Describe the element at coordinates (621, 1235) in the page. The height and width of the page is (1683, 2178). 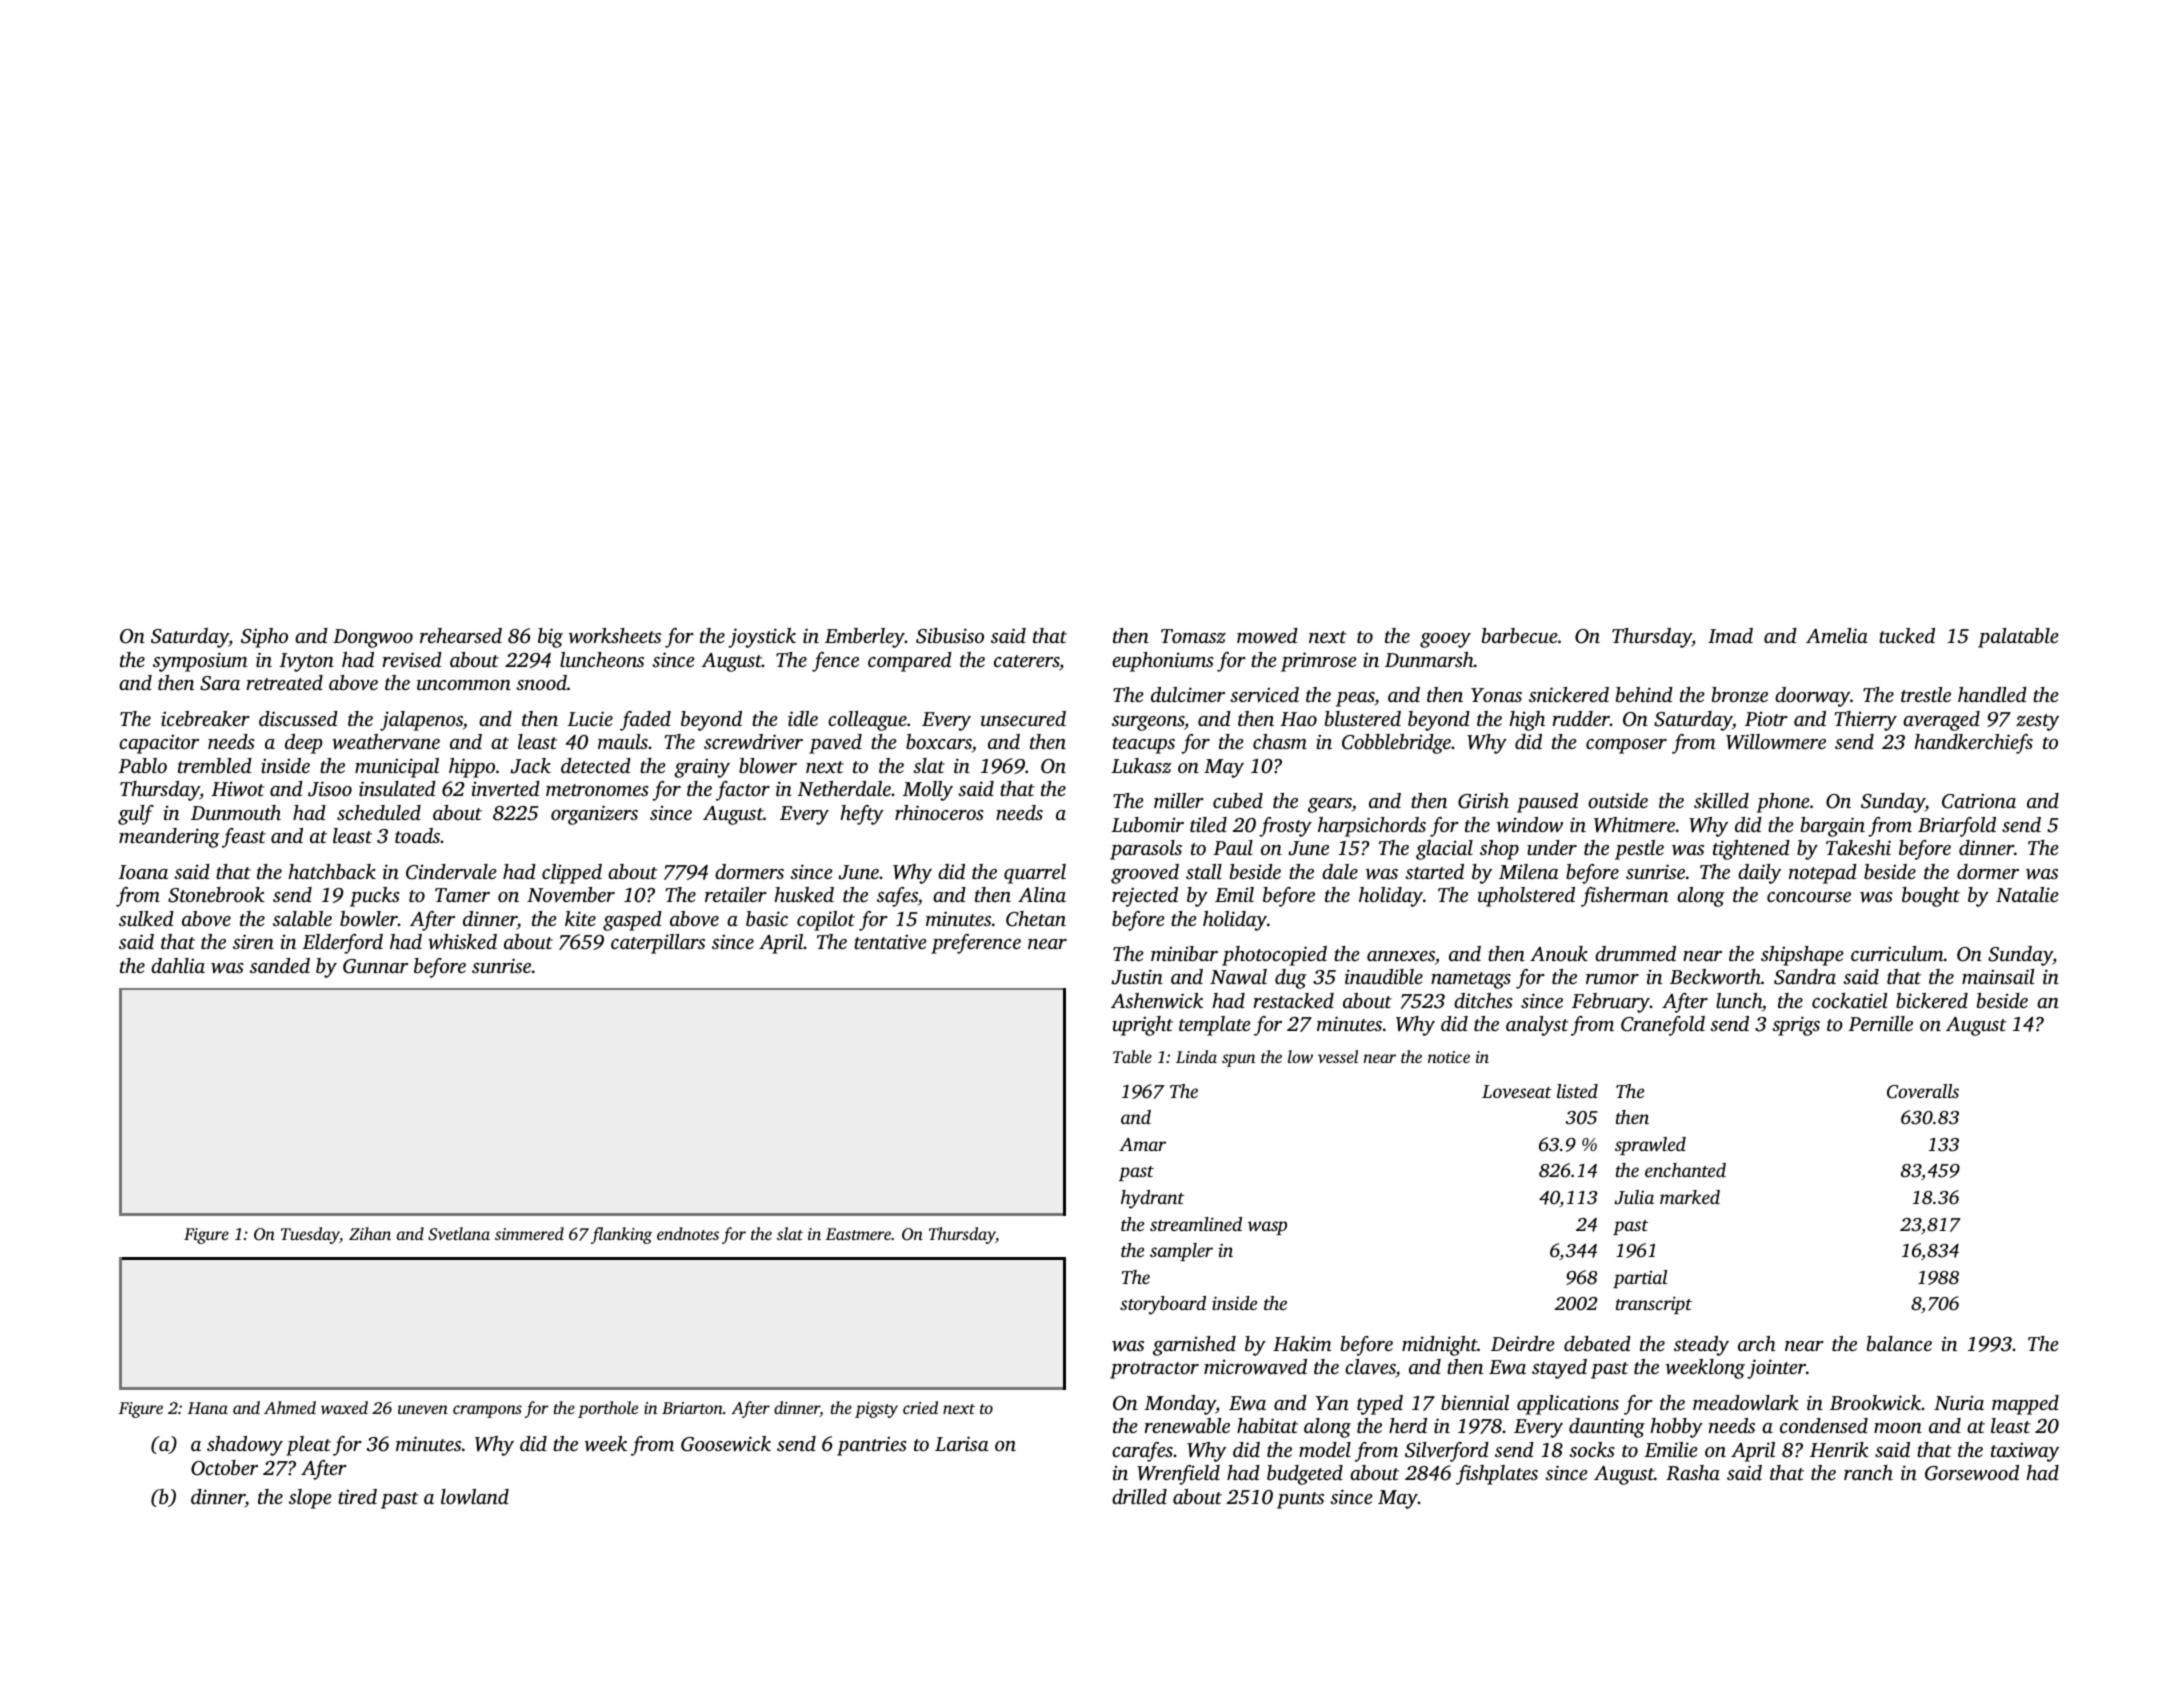
I see `flanking` at that location.
